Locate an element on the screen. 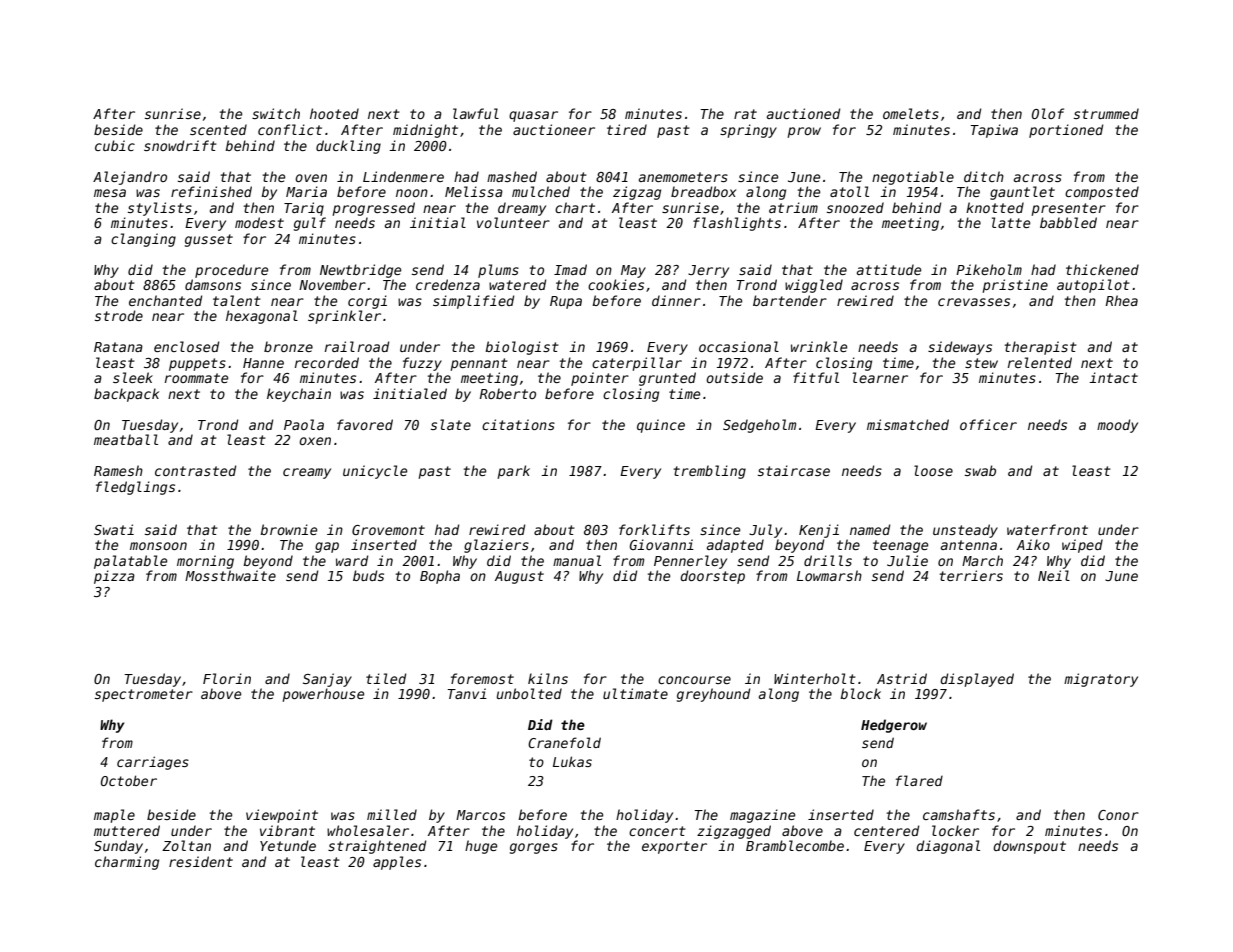 Image resolution: width=1233 pixels, height=952 pixels. enchanted is located at coordinates (165, 300).
